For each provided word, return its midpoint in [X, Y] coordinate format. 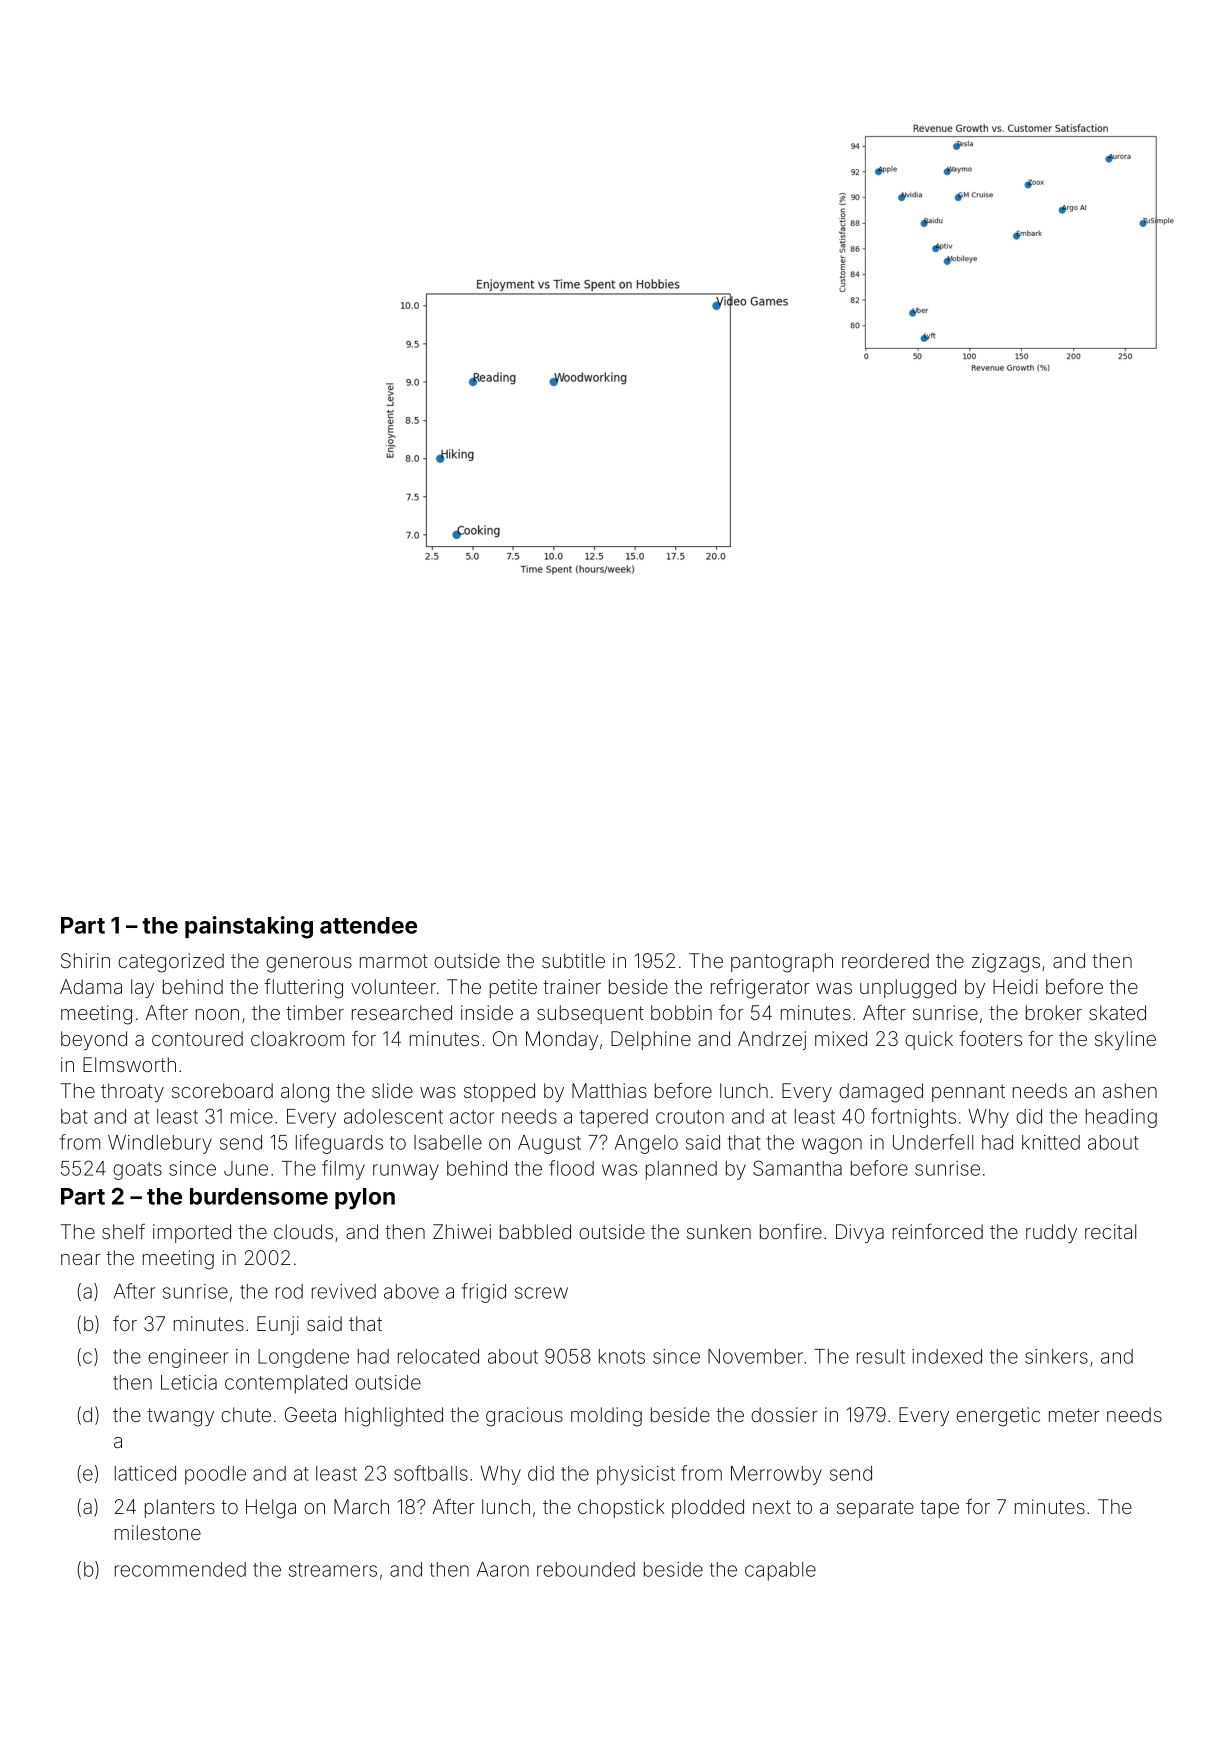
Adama [91, 986]
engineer [188, 1358]
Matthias [609, 1090]
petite [513, 988]
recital [1110, 1231]
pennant [968, 1093]
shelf [123, 1231]
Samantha [797, 1168]
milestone [158, 1532]
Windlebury [160, 1144]
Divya [860, 1233]
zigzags [1006, 963]
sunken [719, 1231]
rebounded [586, 1569]
